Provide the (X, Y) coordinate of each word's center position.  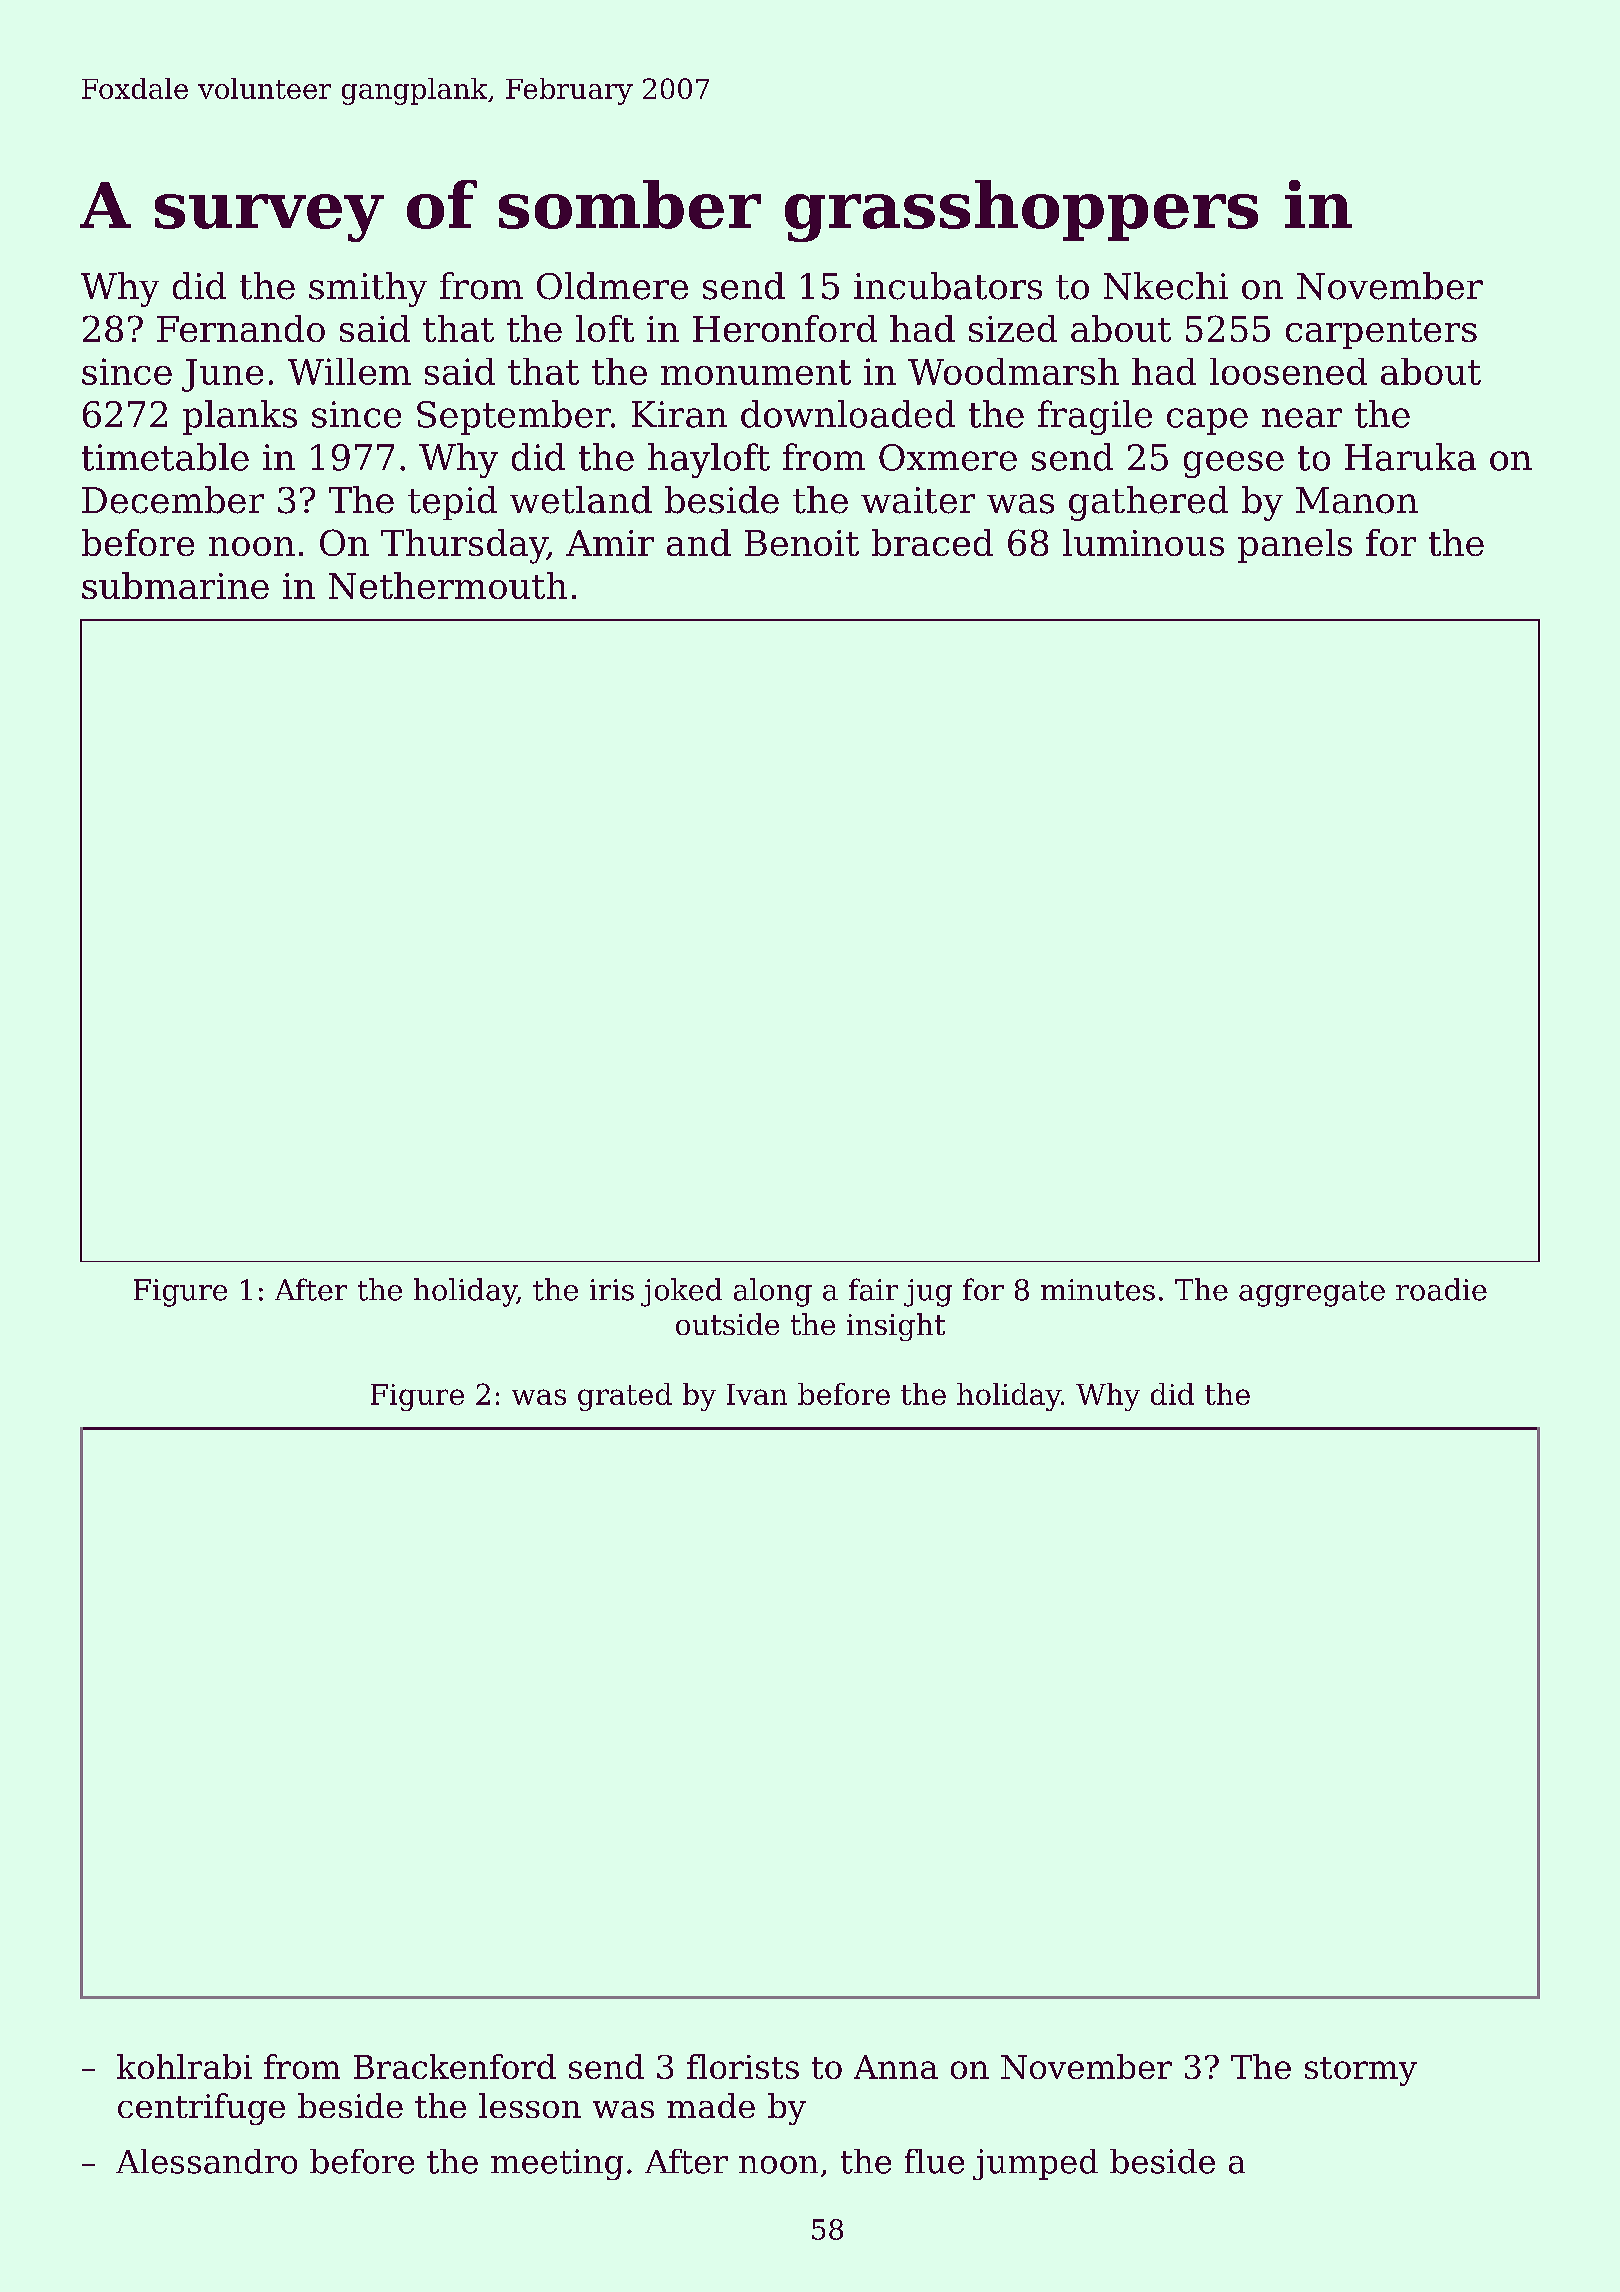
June (222, 375)
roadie (1441, 1289)
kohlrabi (184, 2066)
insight (896, 1327)
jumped (1035, 2164)
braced (932, 542)
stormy (1361, 2071)
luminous (1143, 542)
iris (612, 1290)
